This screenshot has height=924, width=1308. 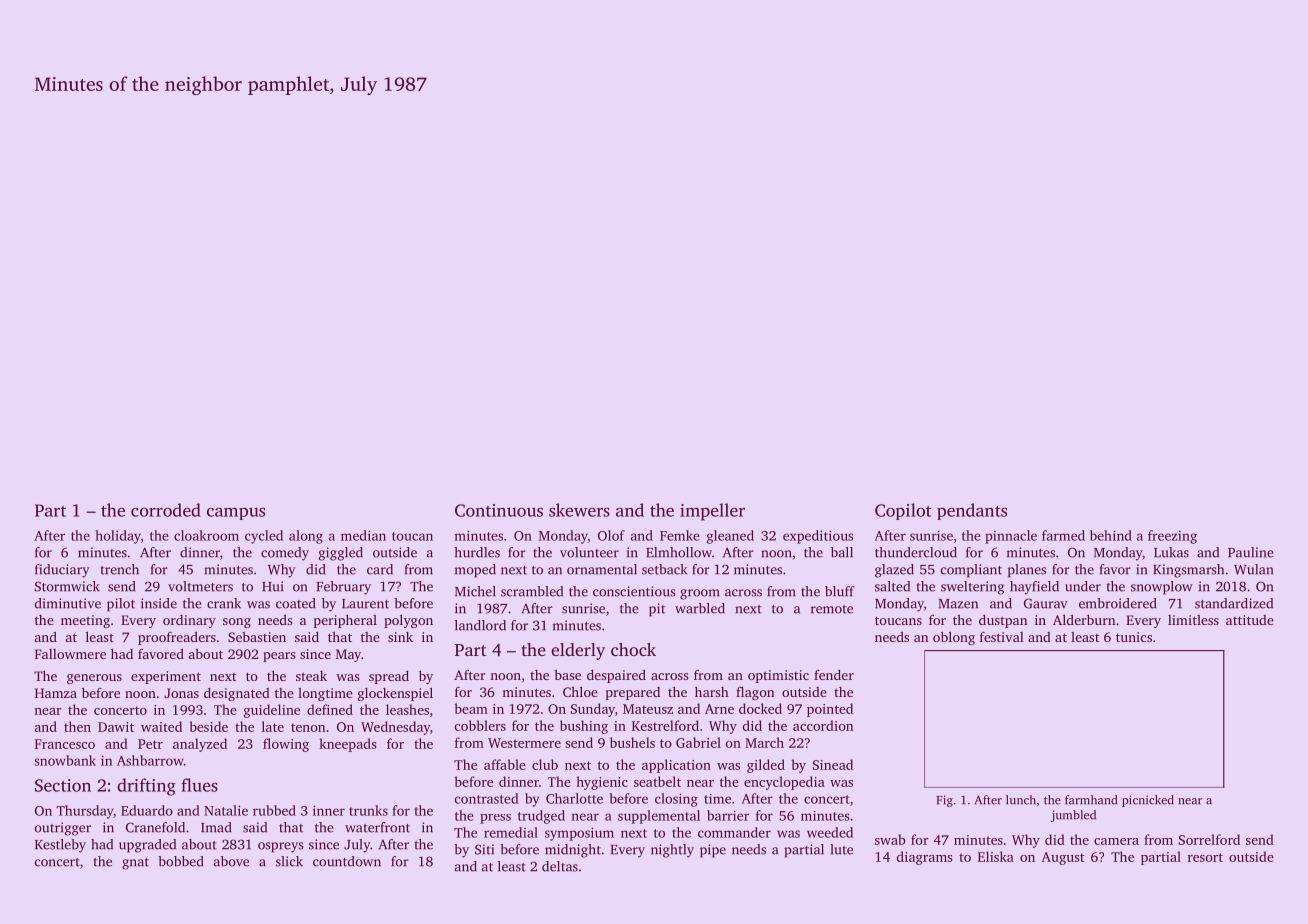 I want to click on standardized, so click(x=1234, y=603).
